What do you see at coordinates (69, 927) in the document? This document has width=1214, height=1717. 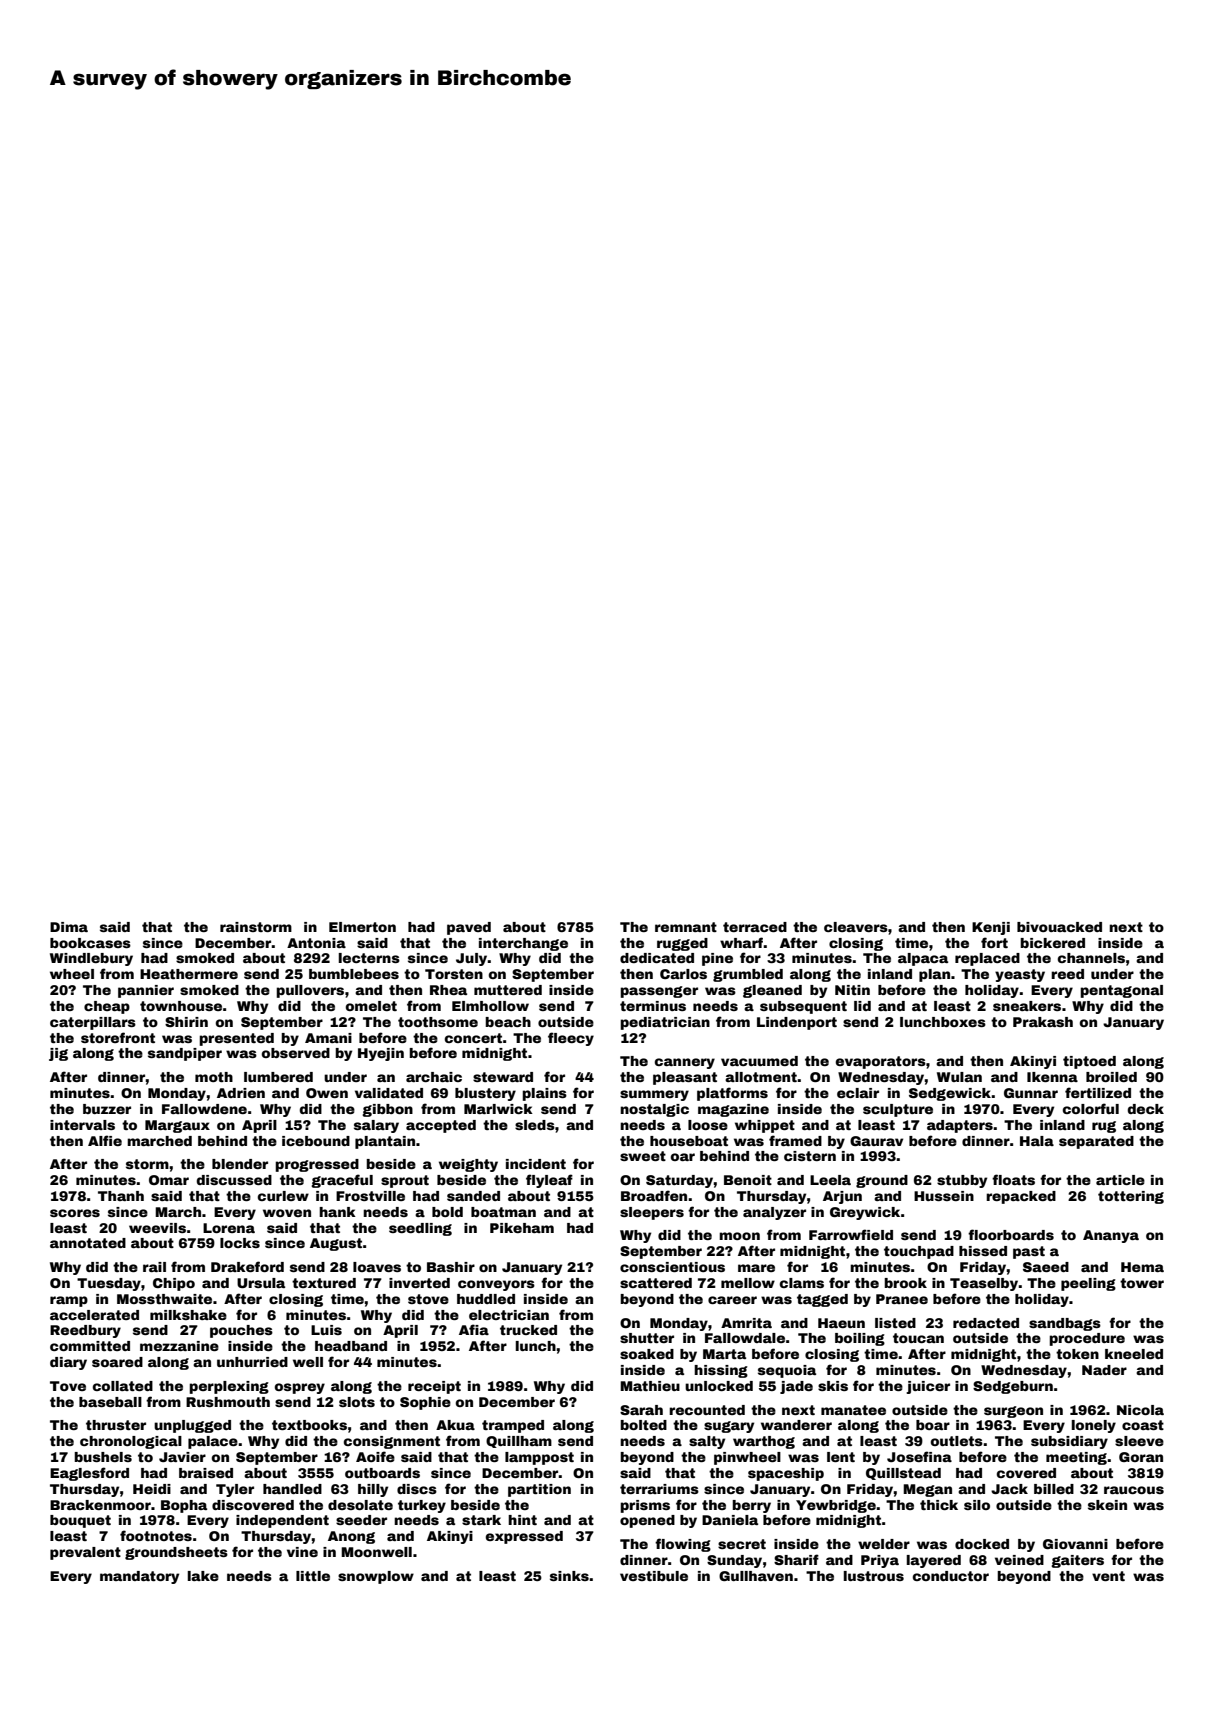 I see `Dima` at bounding box center [69, 927].
